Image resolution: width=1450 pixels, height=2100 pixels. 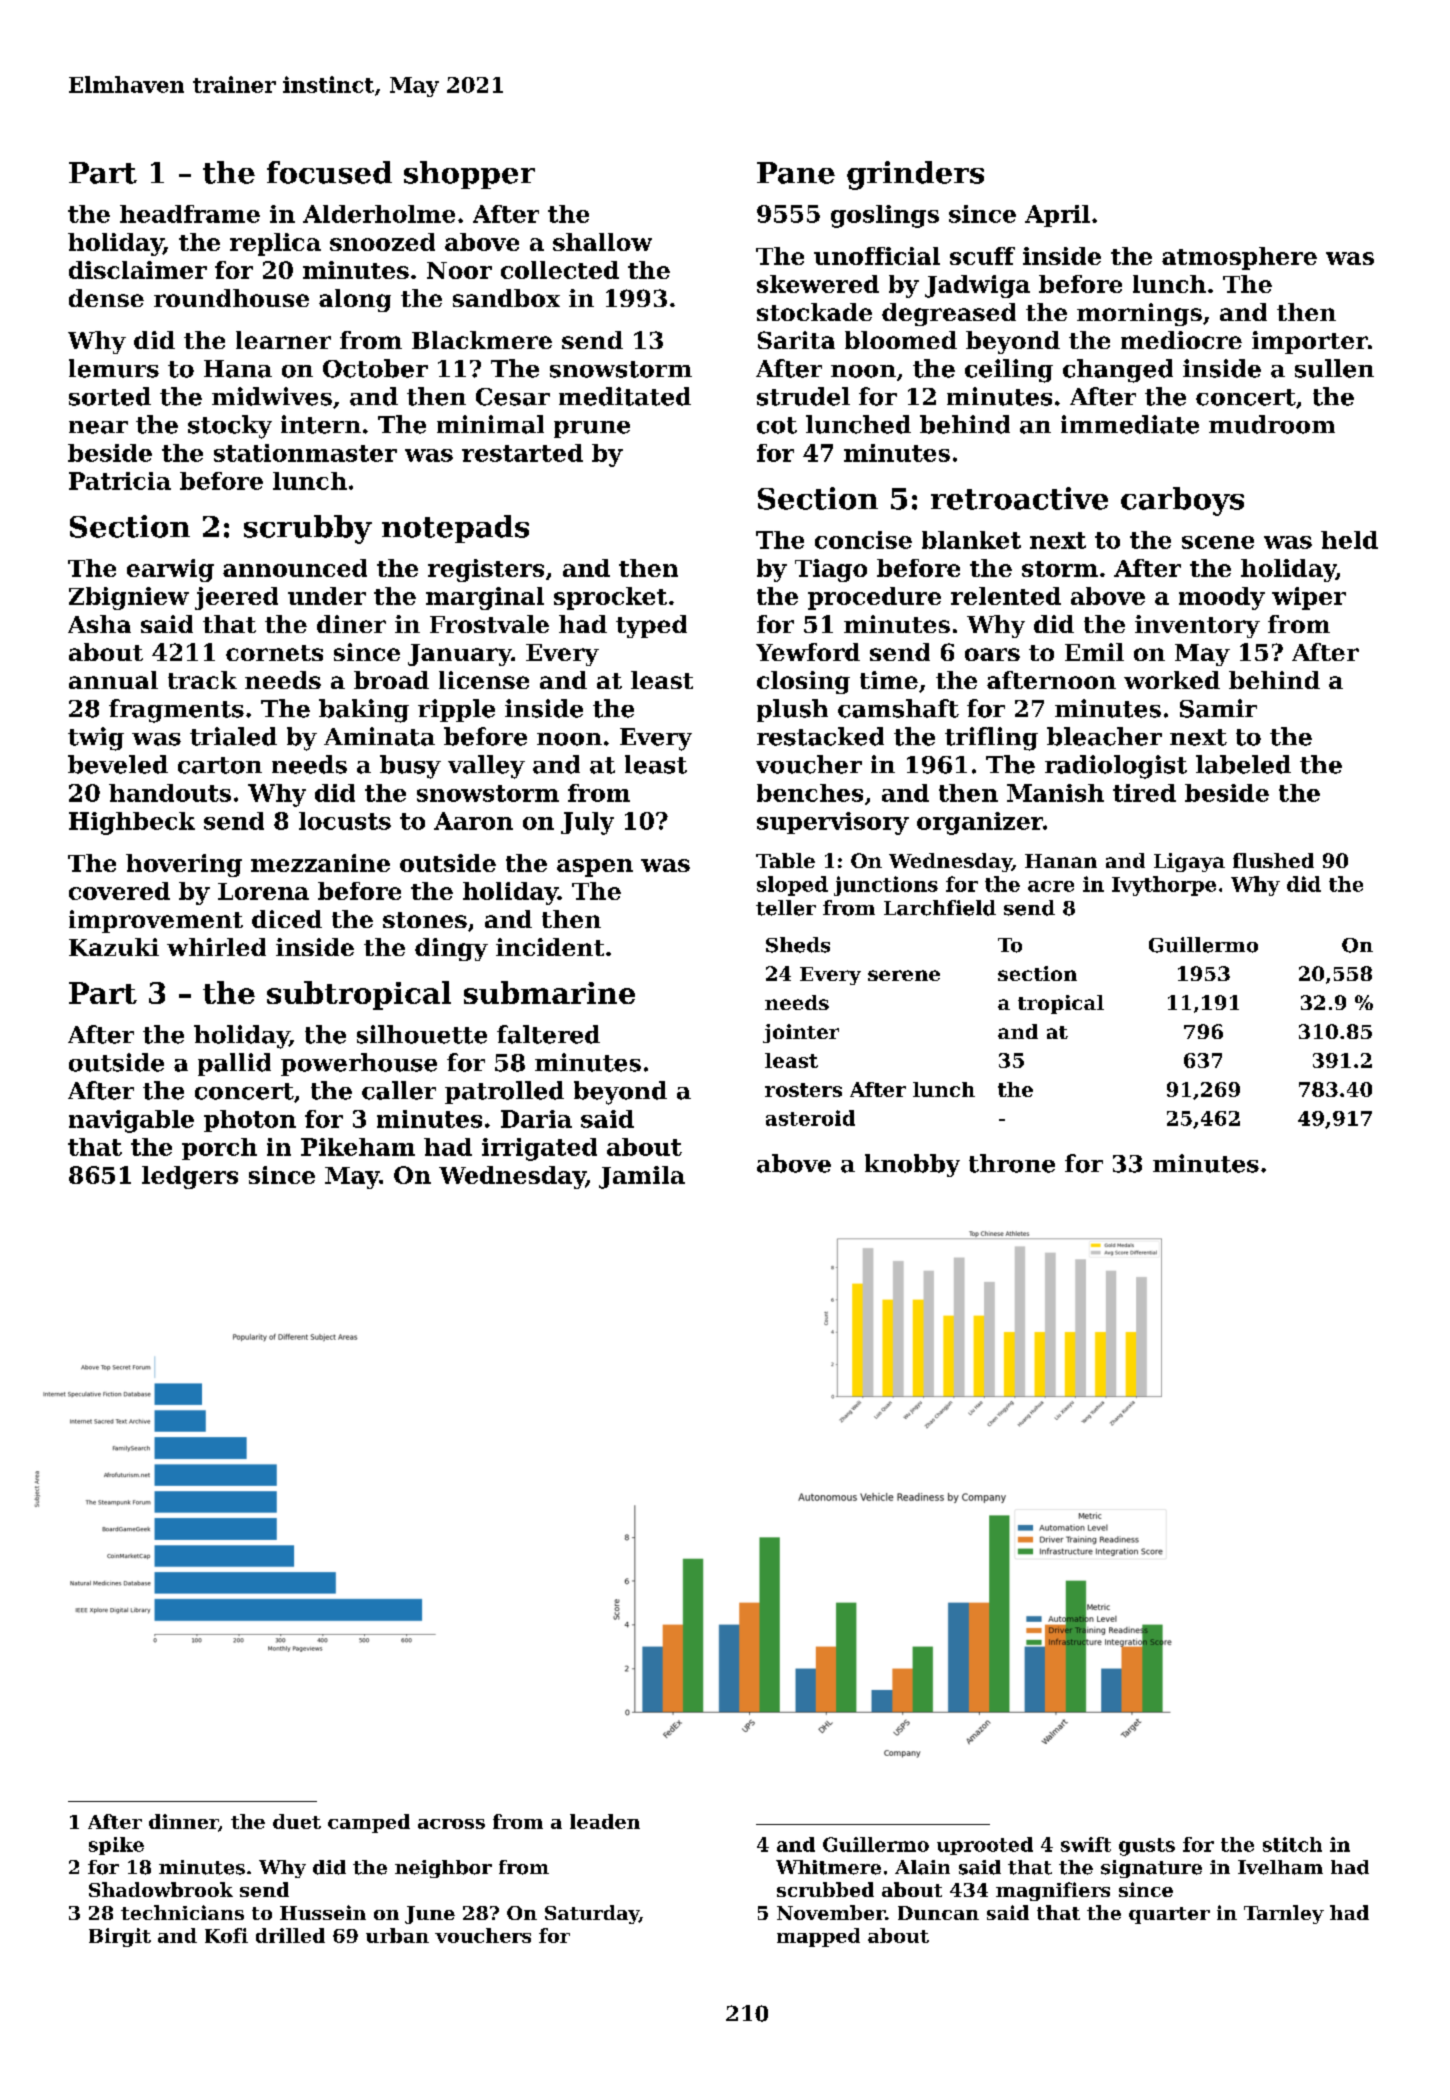 What do you see at coordinates (801, 1033) in the screenshot?
I see `jointer` at bounding box center [801, 1033].
